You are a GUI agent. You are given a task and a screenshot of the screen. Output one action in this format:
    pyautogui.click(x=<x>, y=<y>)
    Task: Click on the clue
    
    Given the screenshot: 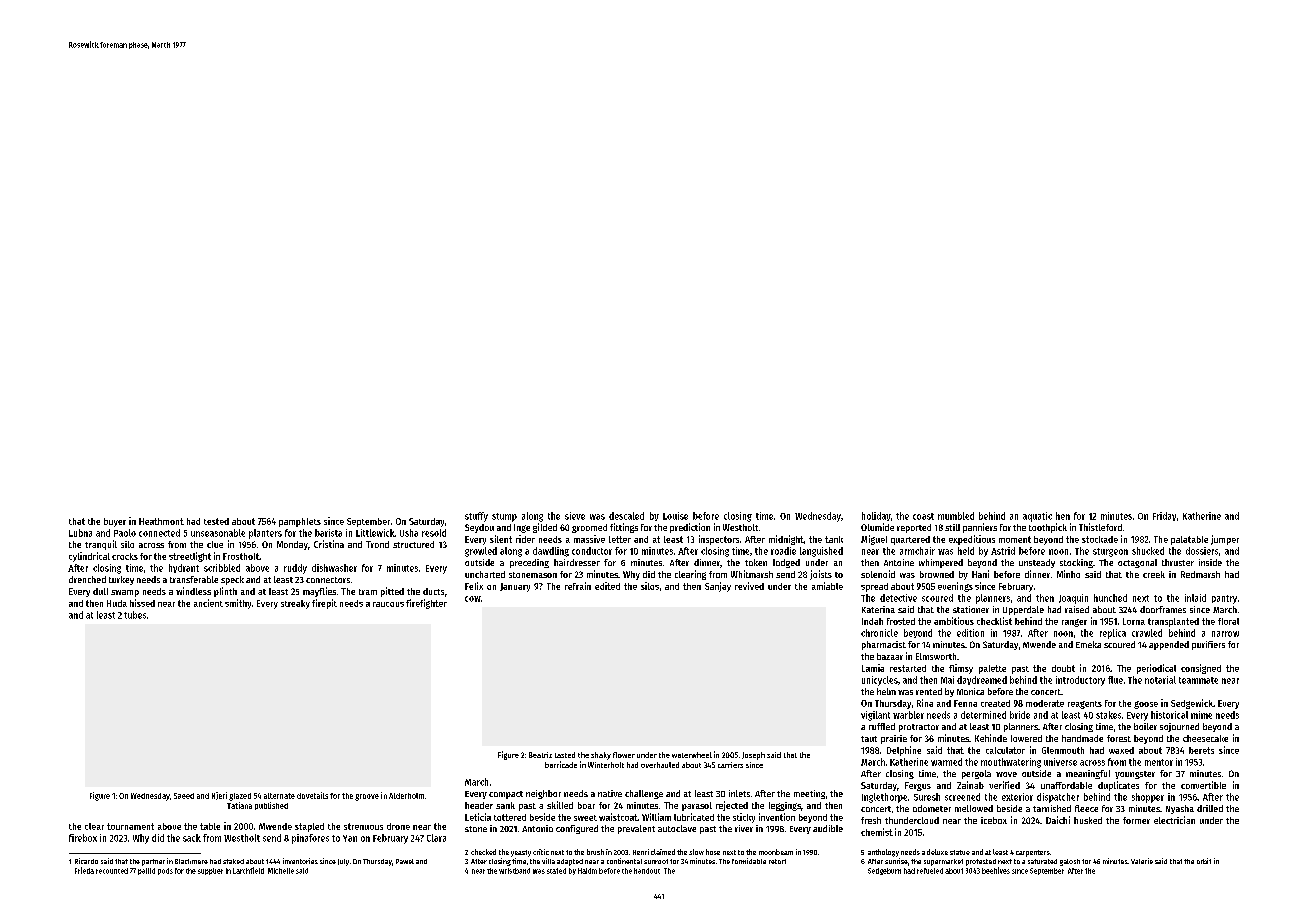 What is the action you would take?
    pyautogui.click(x=215, y=544)
